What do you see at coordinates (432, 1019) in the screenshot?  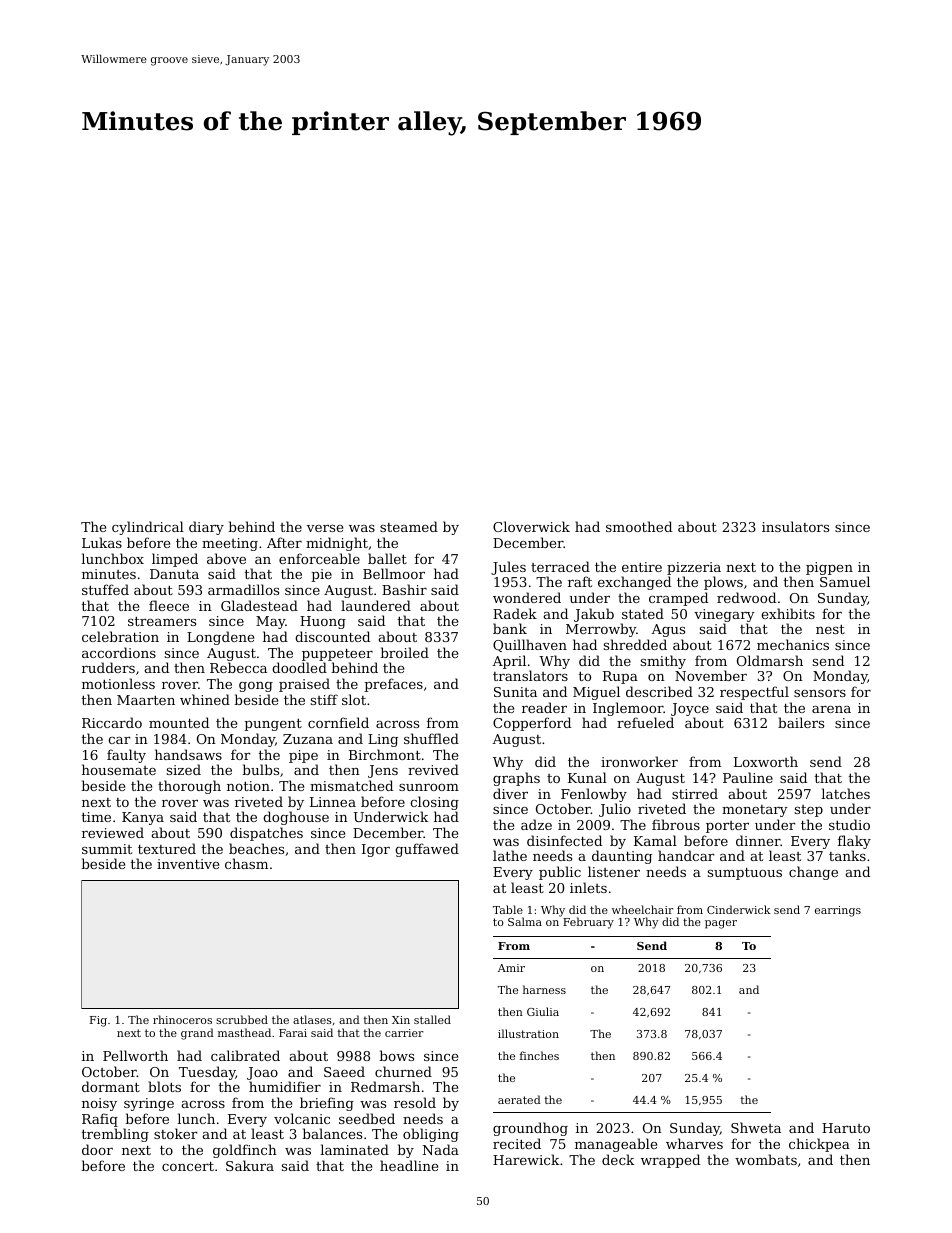 I see `stalled` at bounding box center [432, 1019].
